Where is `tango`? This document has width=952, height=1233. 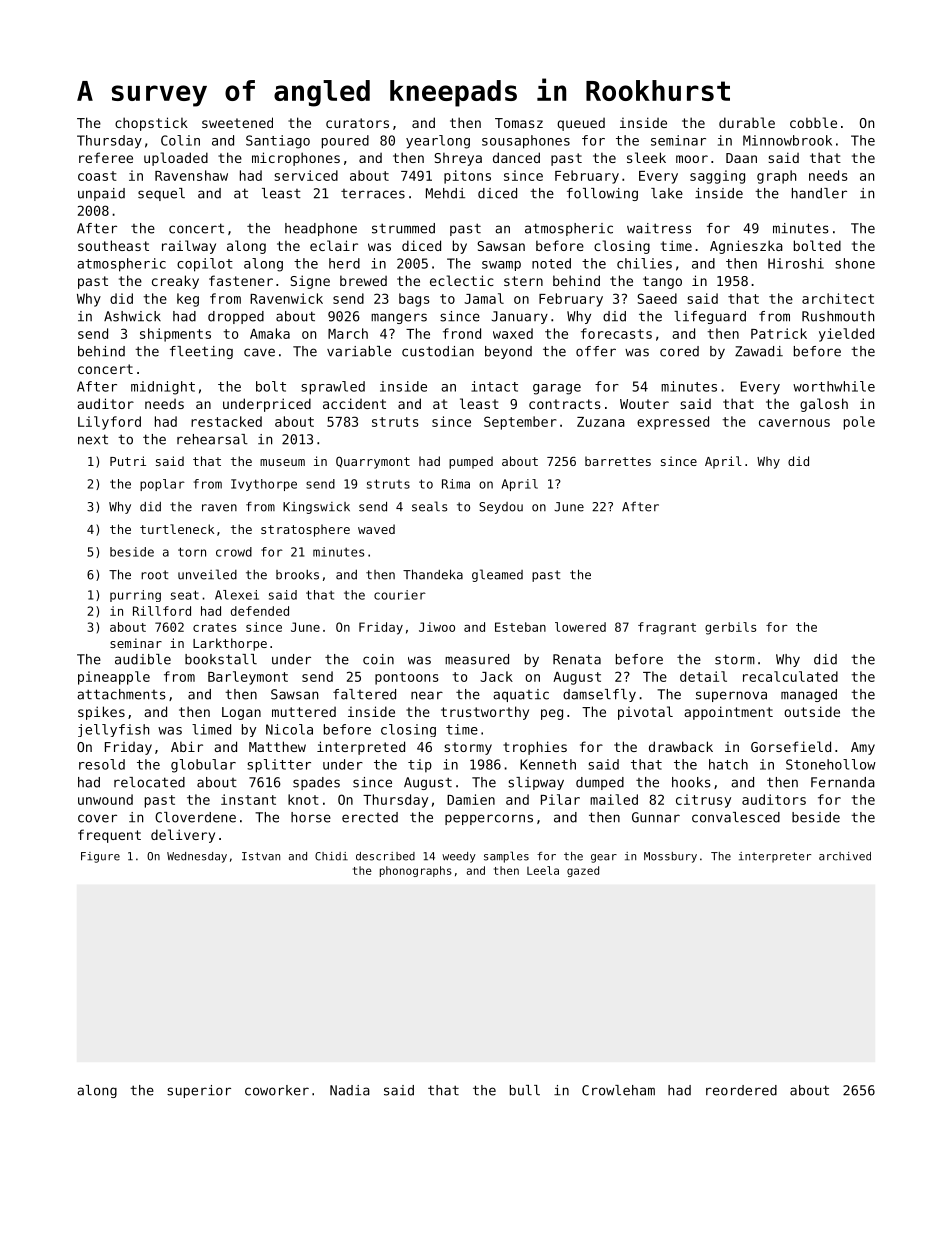
tango is located at coordinates (662, 282).
